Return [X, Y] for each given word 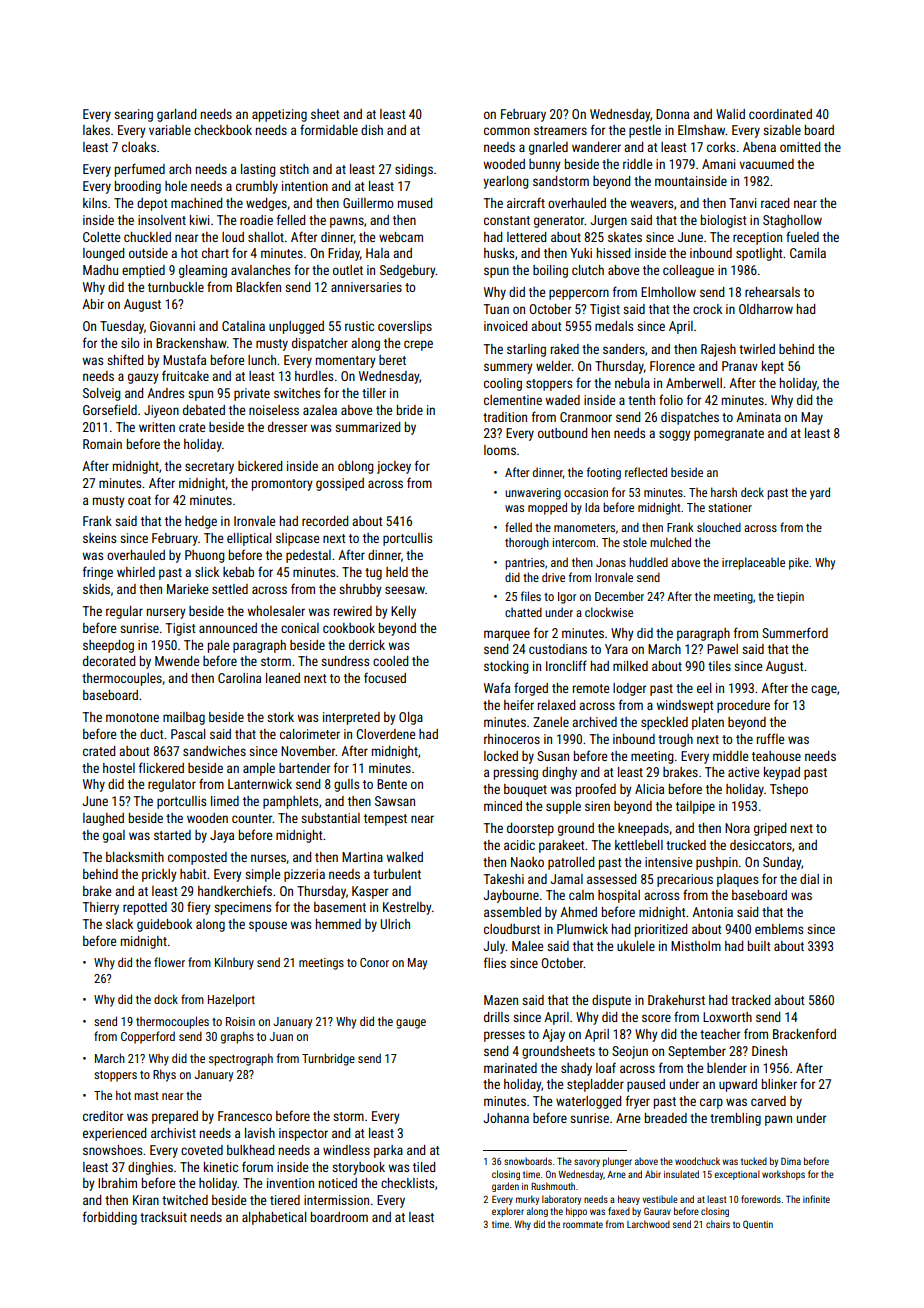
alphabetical [274, 1218]
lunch [262, 360]
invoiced [505, 326]
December [619, 596]
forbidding [110, 1218]
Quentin [758, 1224]
